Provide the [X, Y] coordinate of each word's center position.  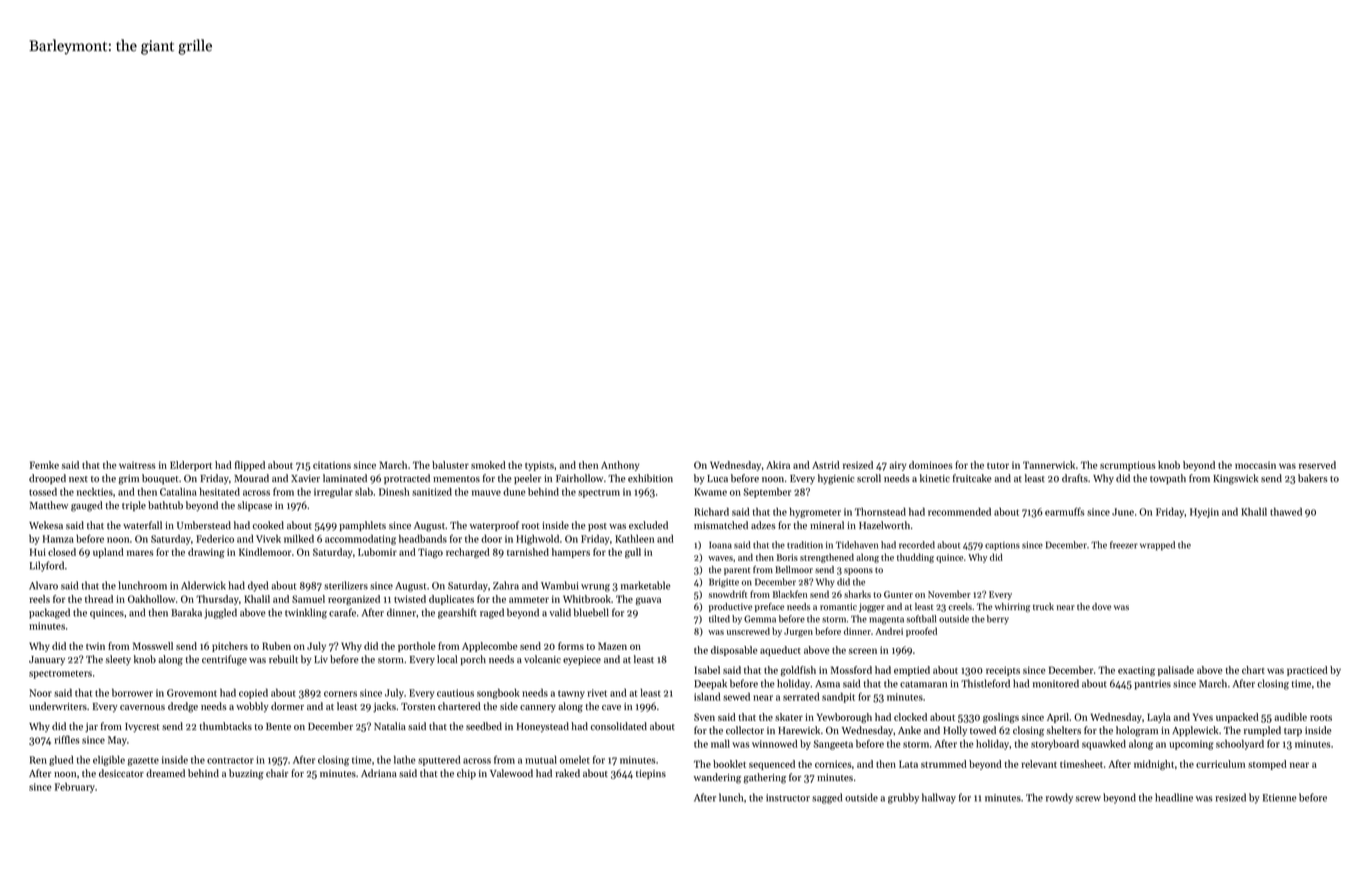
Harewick [799, 730]
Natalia [390, 726]
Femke [44, 465]
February [75, 788]
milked [299, 539]
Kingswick [1235, 479]
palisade [1176, 671]
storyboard [1055, 745]
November [949, 594]
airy [897, 466]
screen [863, 651]
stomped [1267, 765]
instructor [788, 798]
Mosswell [153, 646]
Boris [787, 557]
